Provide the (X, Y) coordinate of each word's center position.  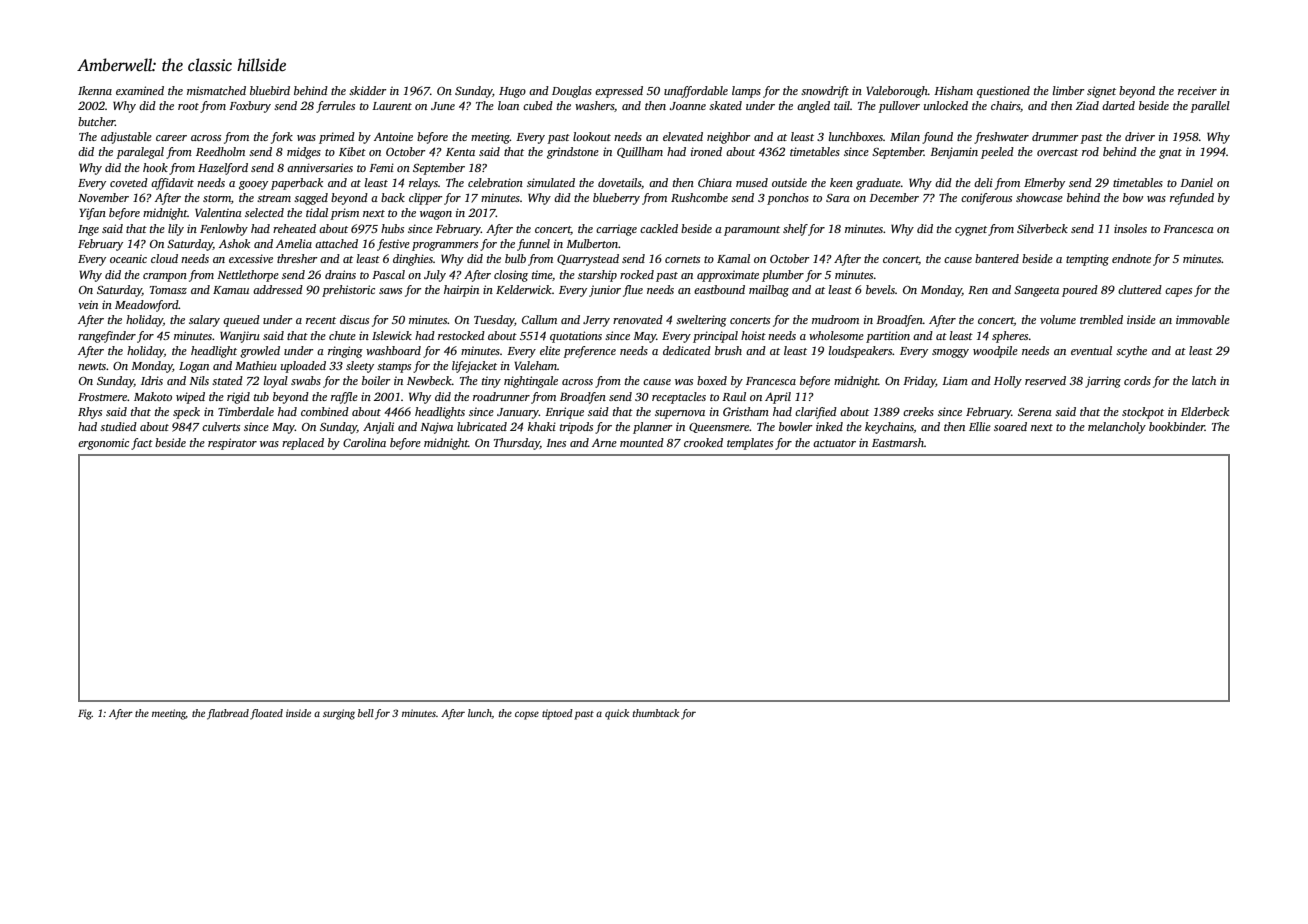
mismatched (216, 90)
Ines (556, 443)
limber (1068, 90)
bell (366, 713)
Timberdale (246, 411)
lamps (746, 92)
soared (1010, 426)
